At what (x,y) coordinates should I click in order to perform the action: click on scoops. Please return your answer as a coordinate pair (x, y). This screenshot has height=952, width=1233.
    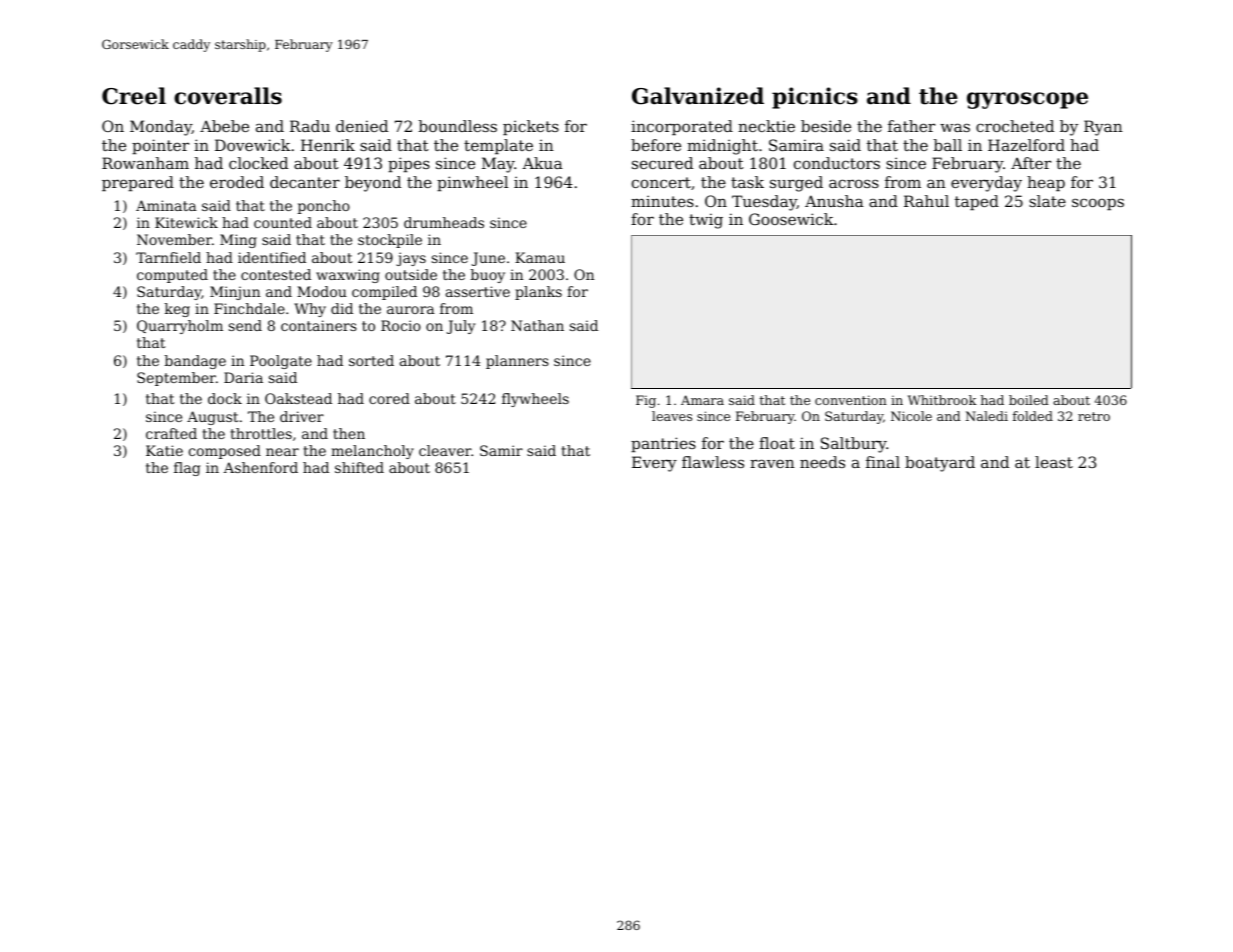
    Looking at the image, I should click on (1098, 204).
